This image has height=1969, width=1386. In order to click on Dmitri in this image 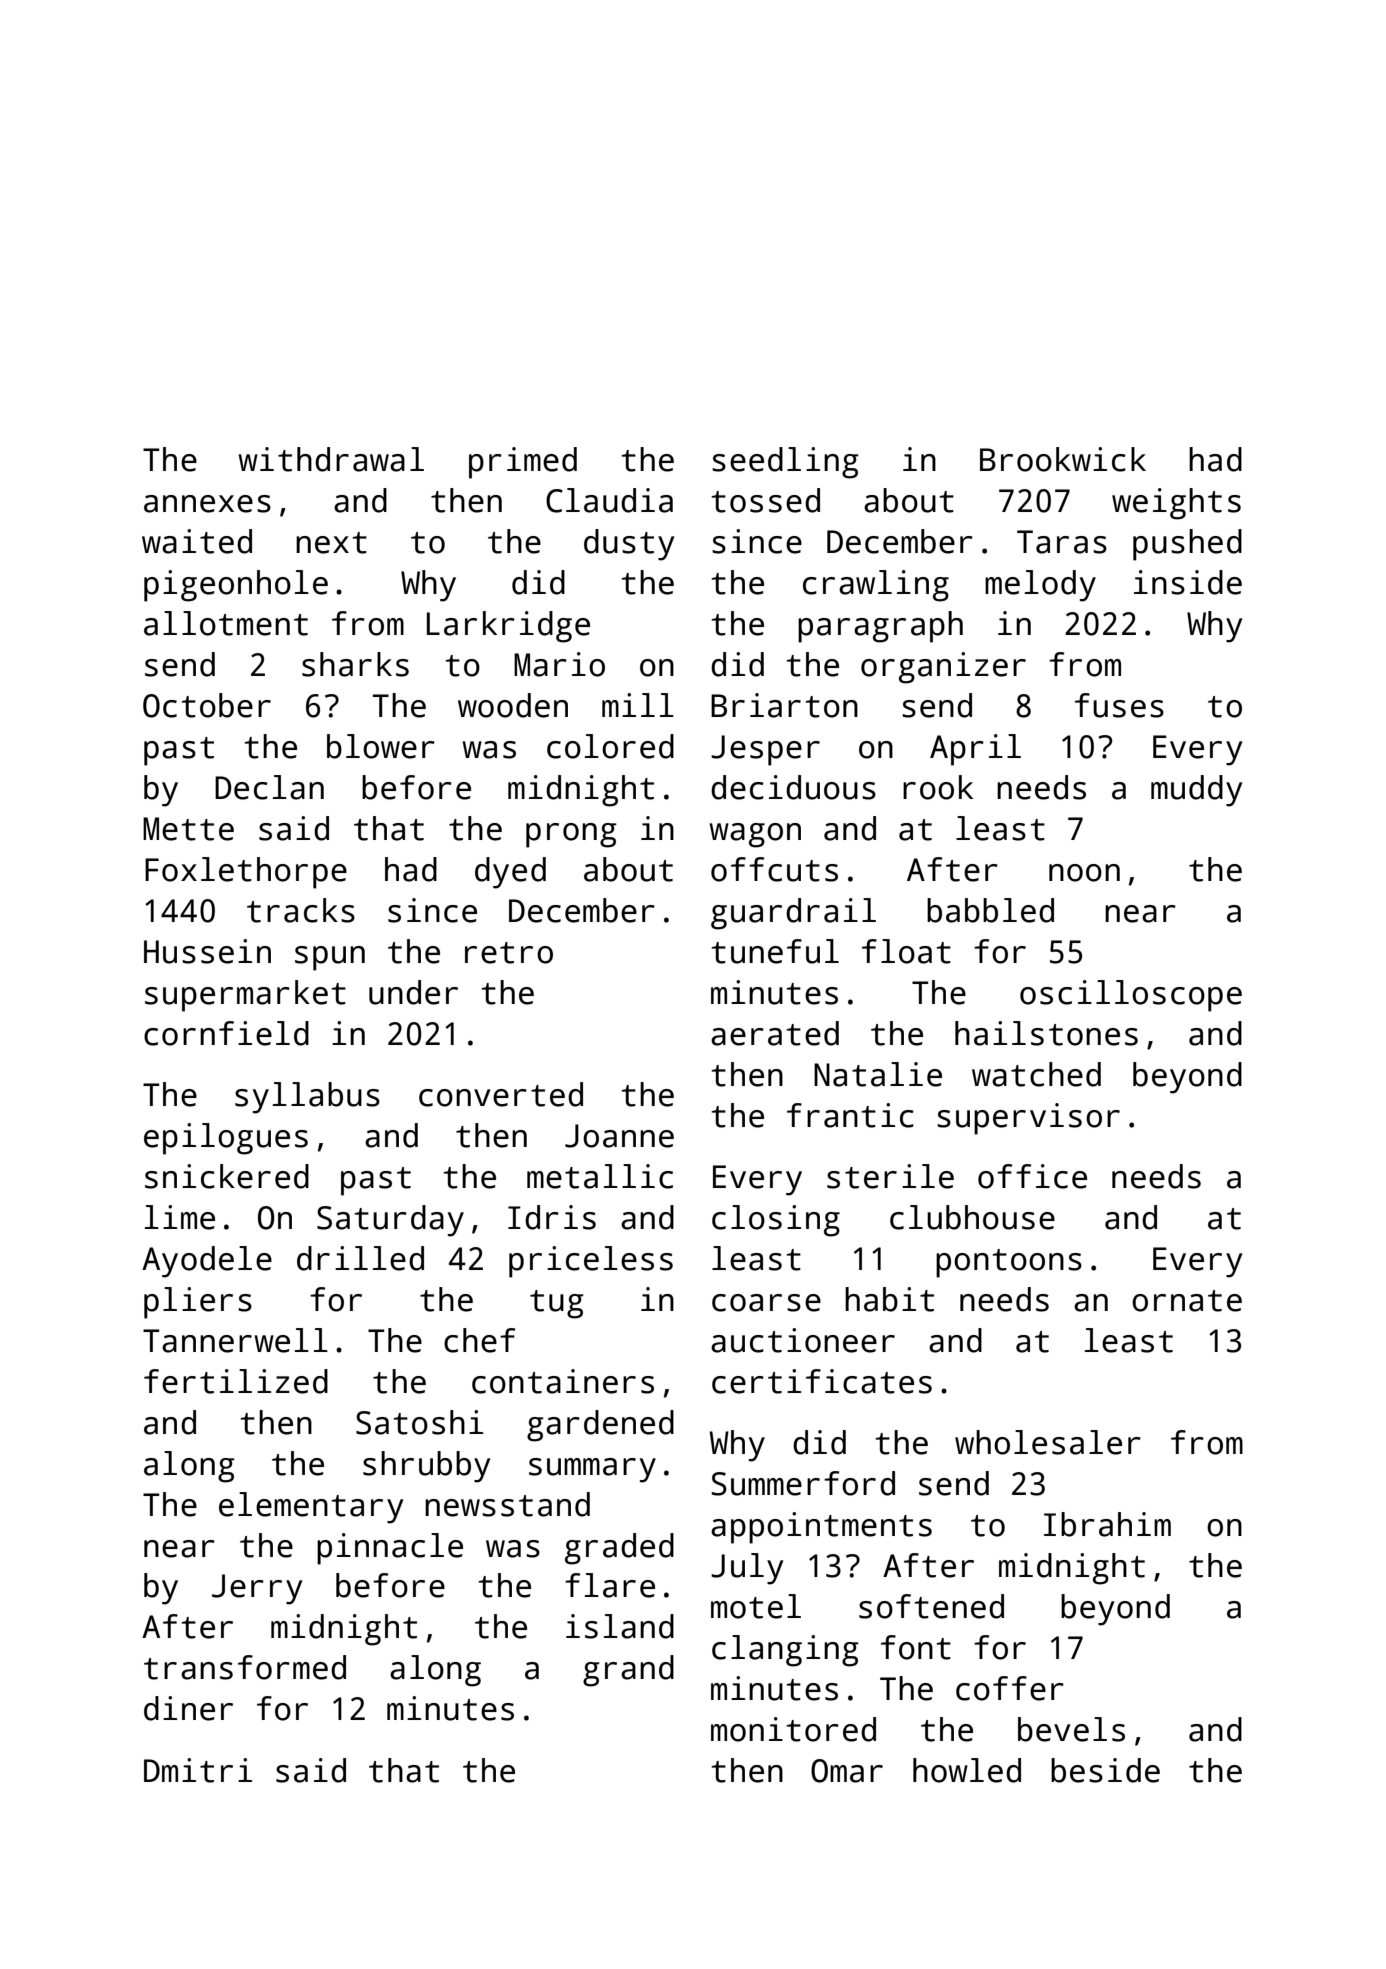, I will do `click(198, 1770)`.
